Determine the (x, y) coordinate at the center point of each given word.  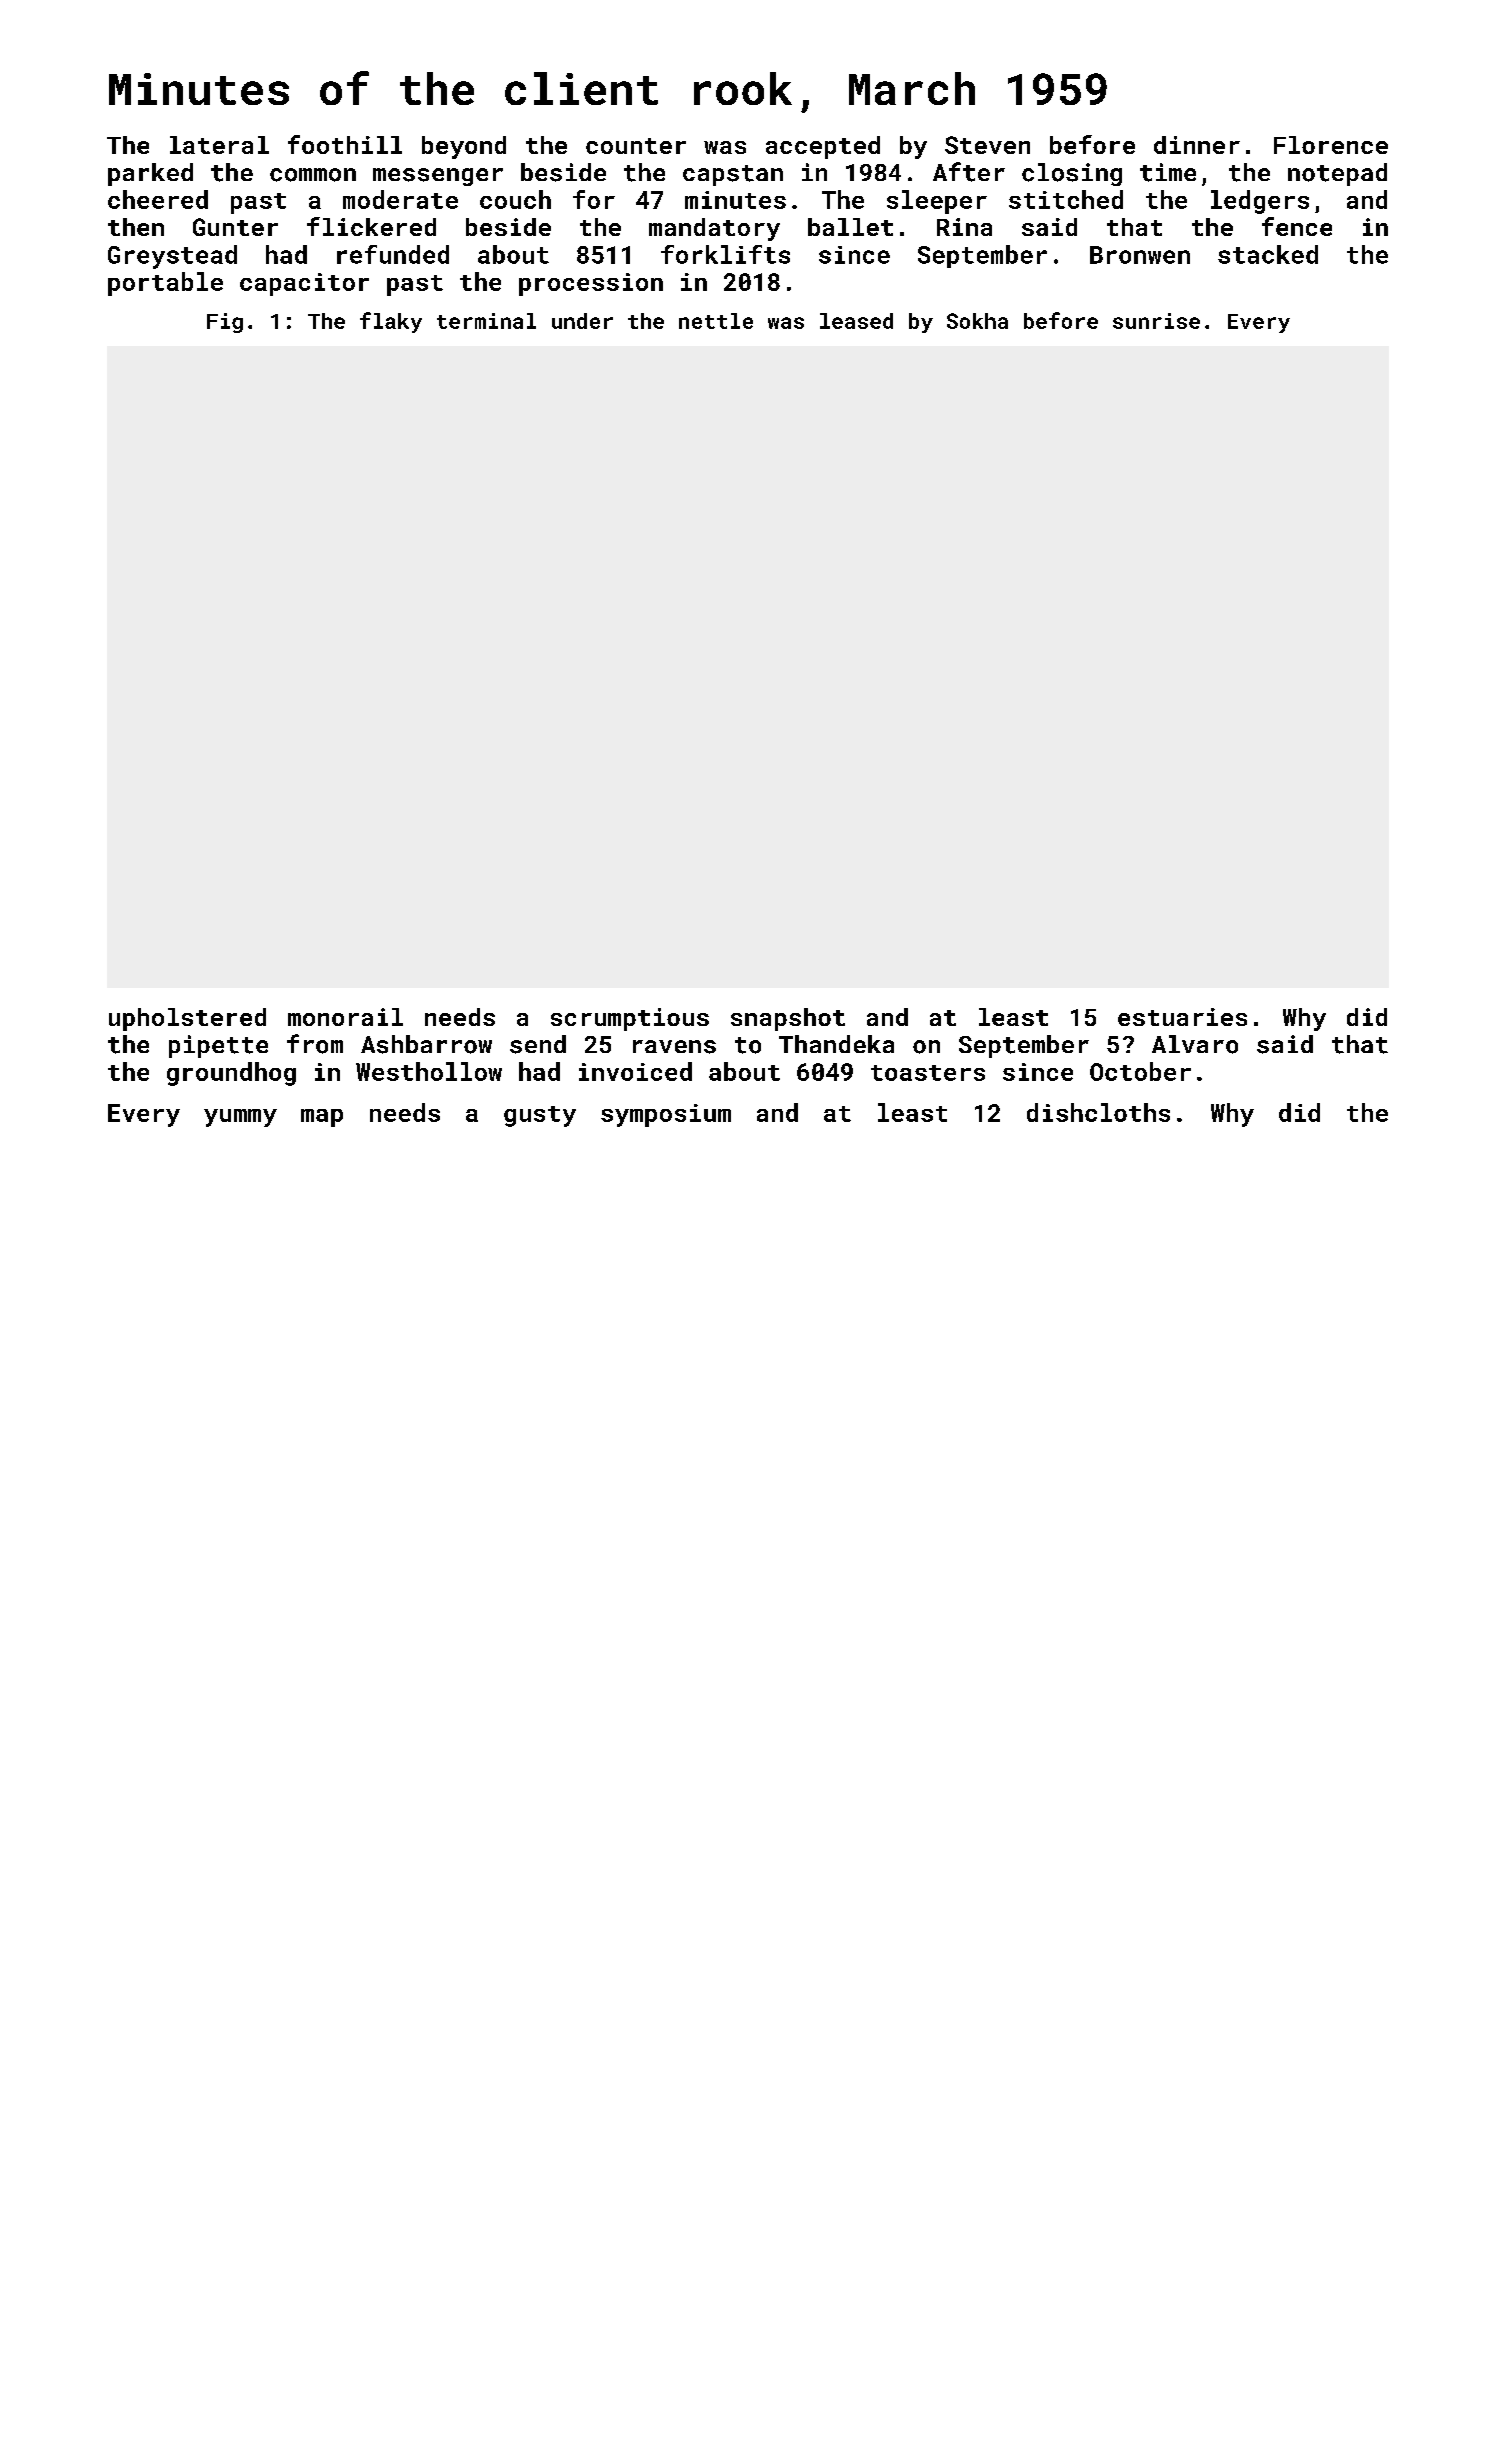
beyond (464, 147)
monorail (345, 1017)
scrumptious (630, 1019)
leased (856, 321)
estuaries (1182, 1017)
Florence (1331, 145)
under (582, 321)
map (322, 1118)
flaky (391, 322)
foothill (345, 144)
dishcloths (1098, 1112)
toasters (928, 1073)
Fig (225, 323)
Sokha (977, 321)
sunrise (1156, 321)
